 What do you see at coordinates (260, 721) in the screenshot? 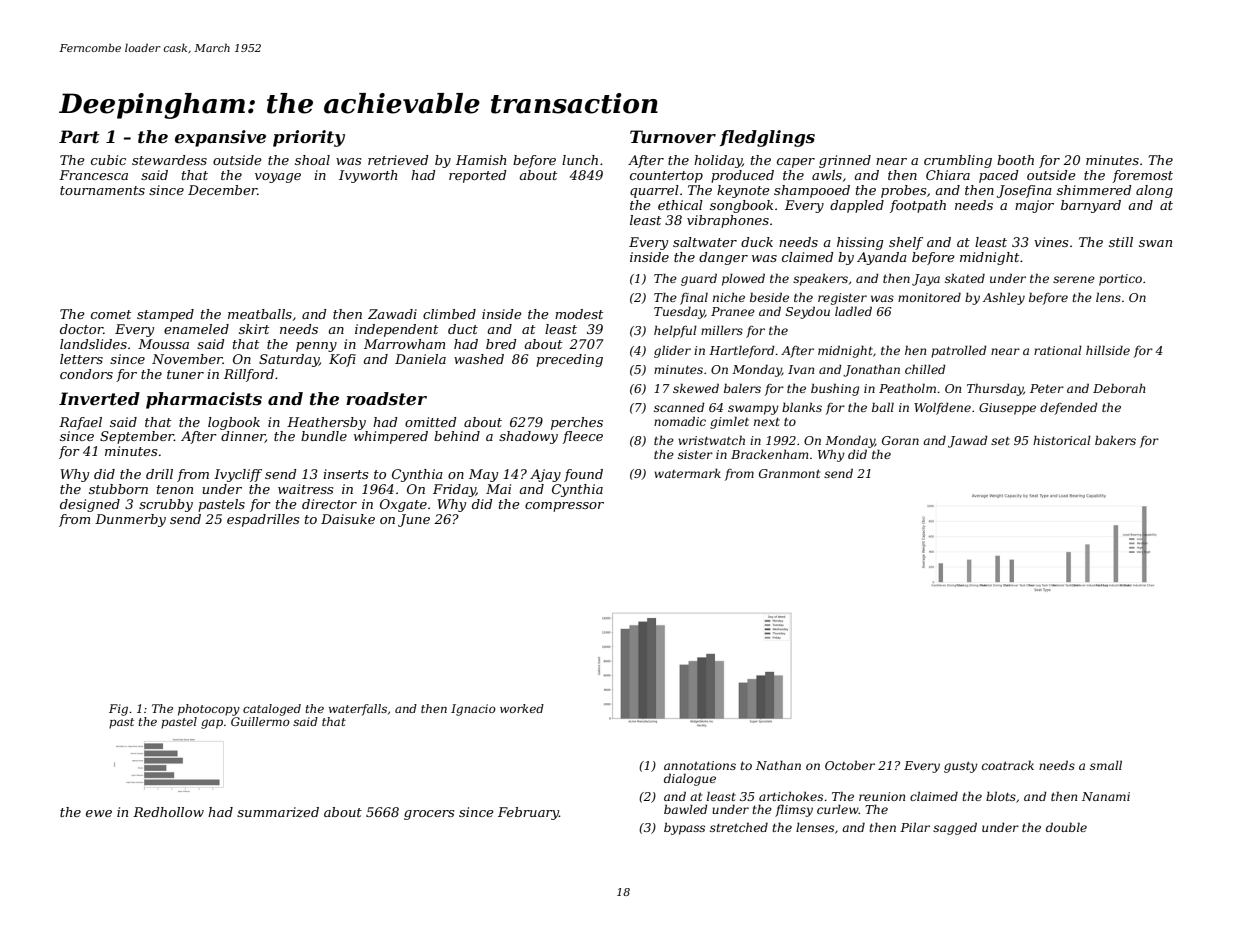
I see `Guillermo` at bounding box center [260, 721].
